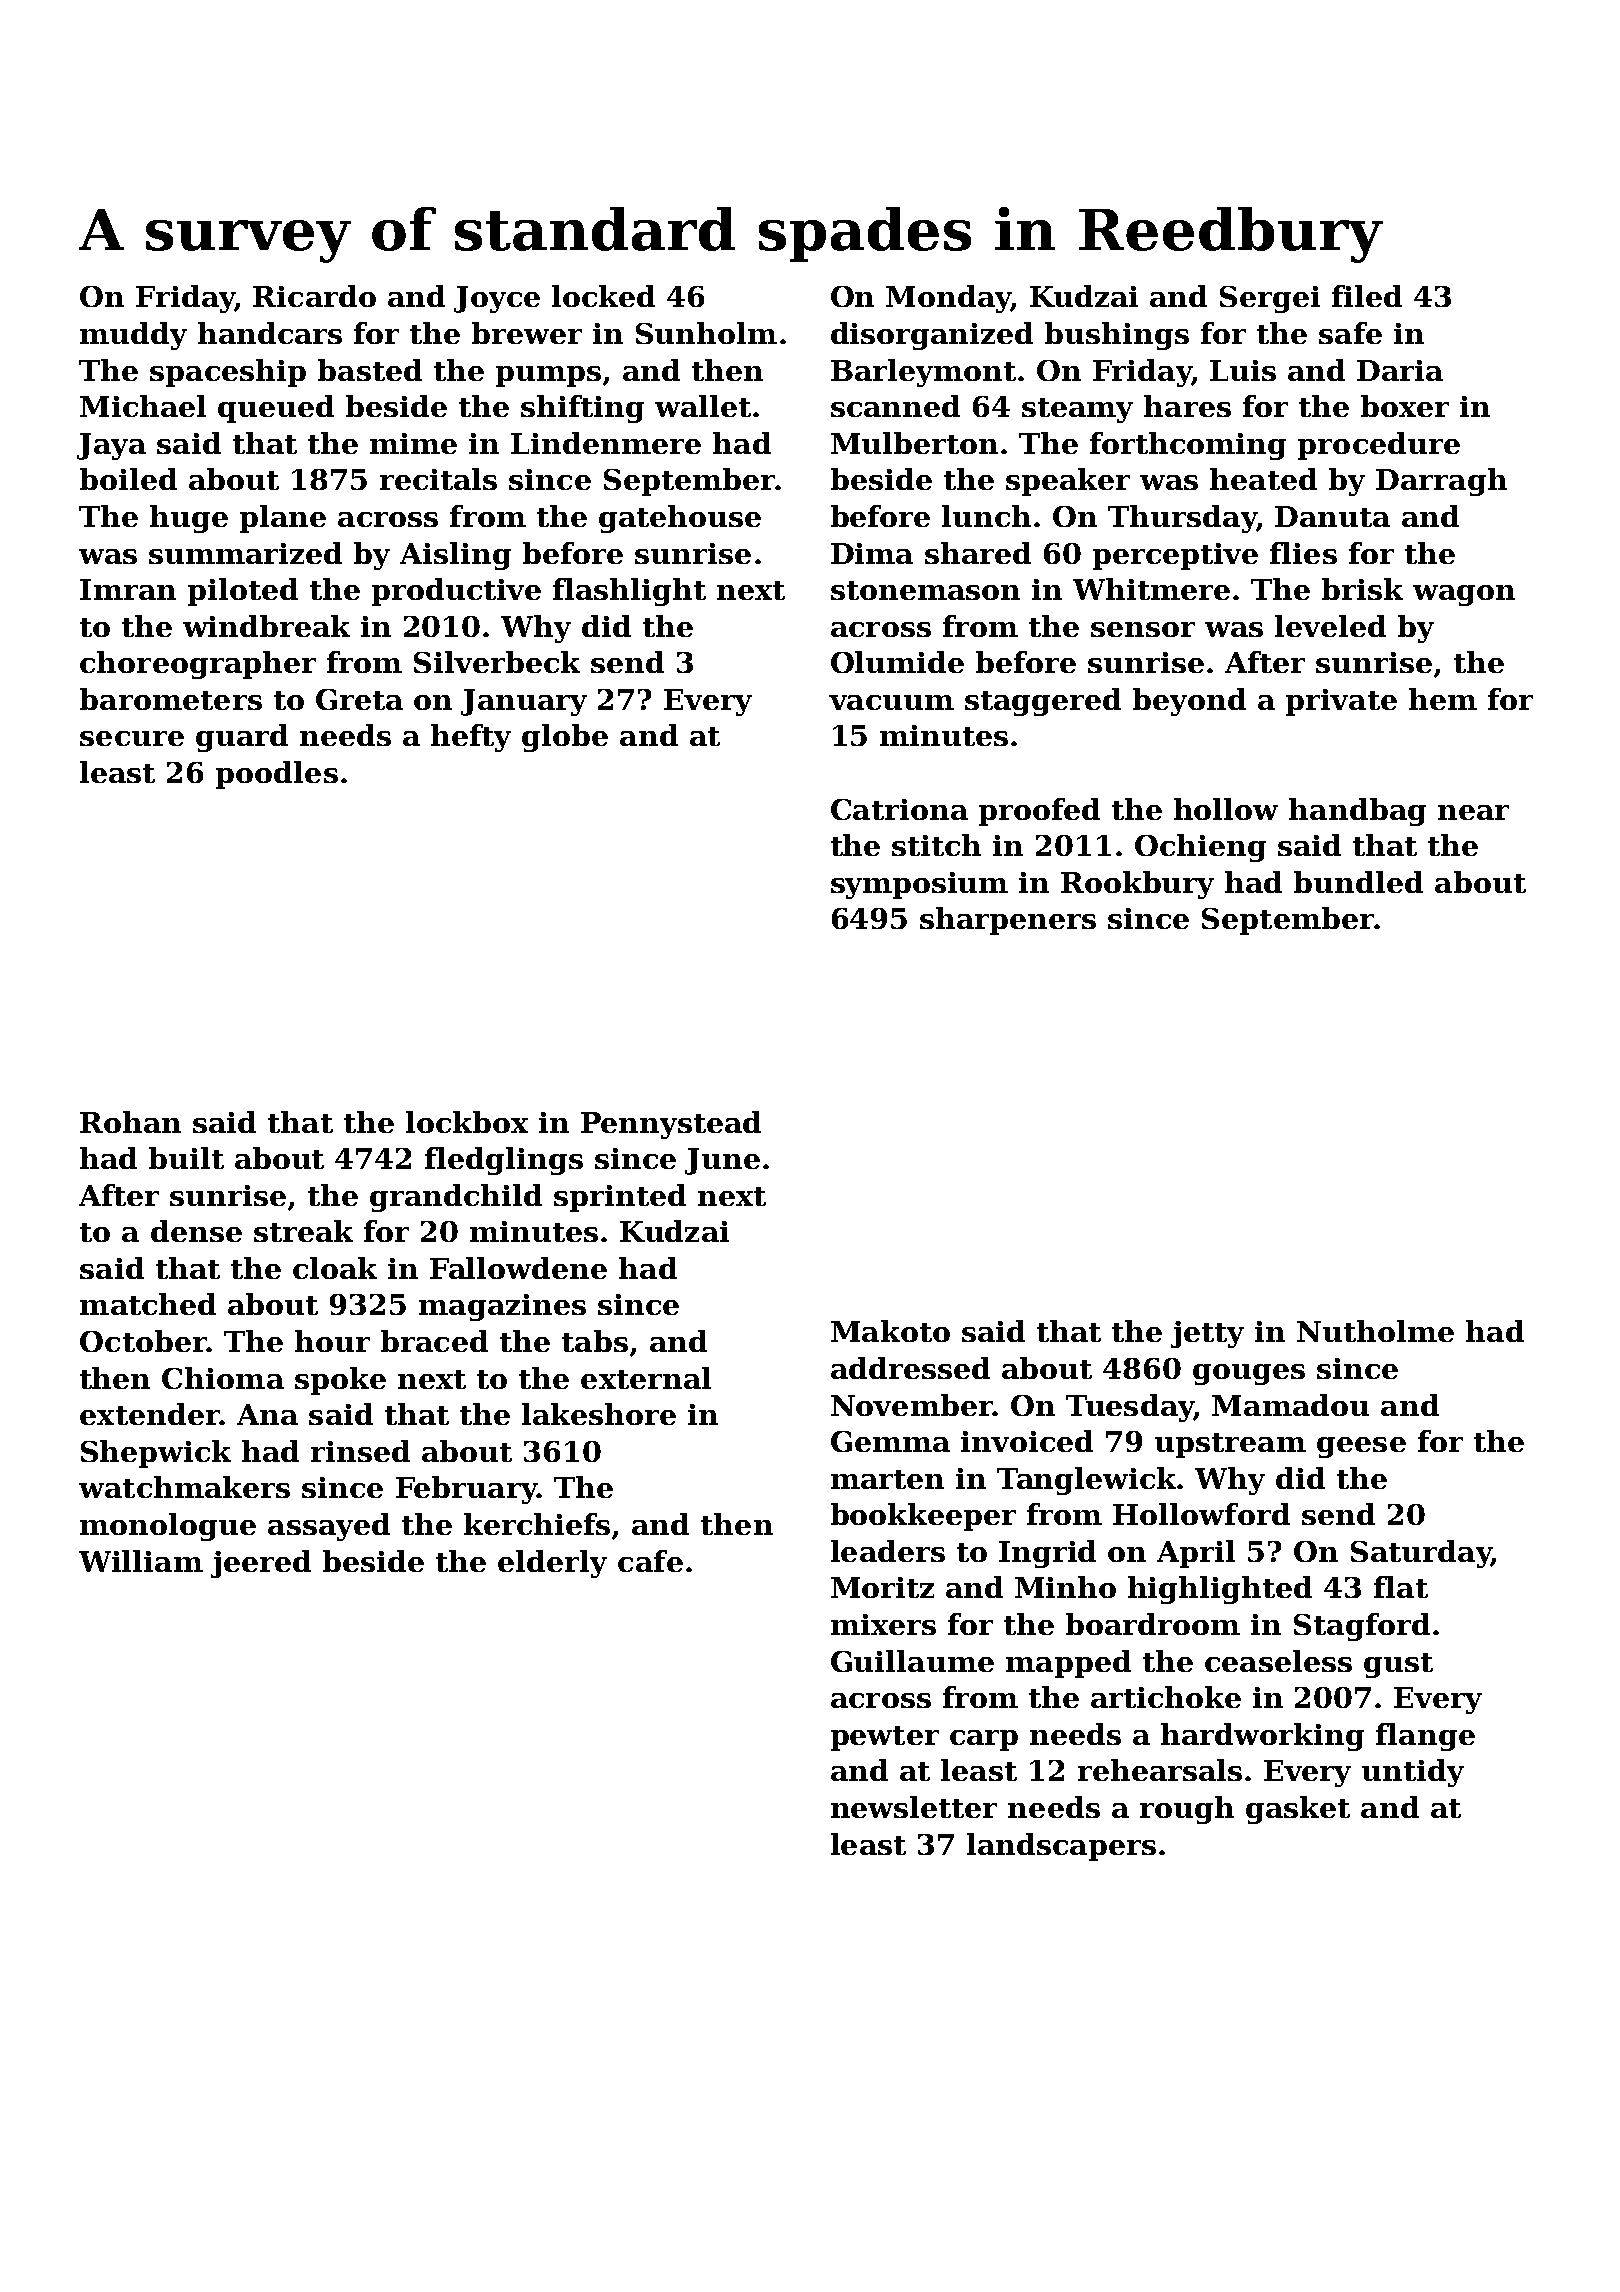  Describe the element at coordinates (885, 1738) in the screenshot. I see `pewter` at that location.
